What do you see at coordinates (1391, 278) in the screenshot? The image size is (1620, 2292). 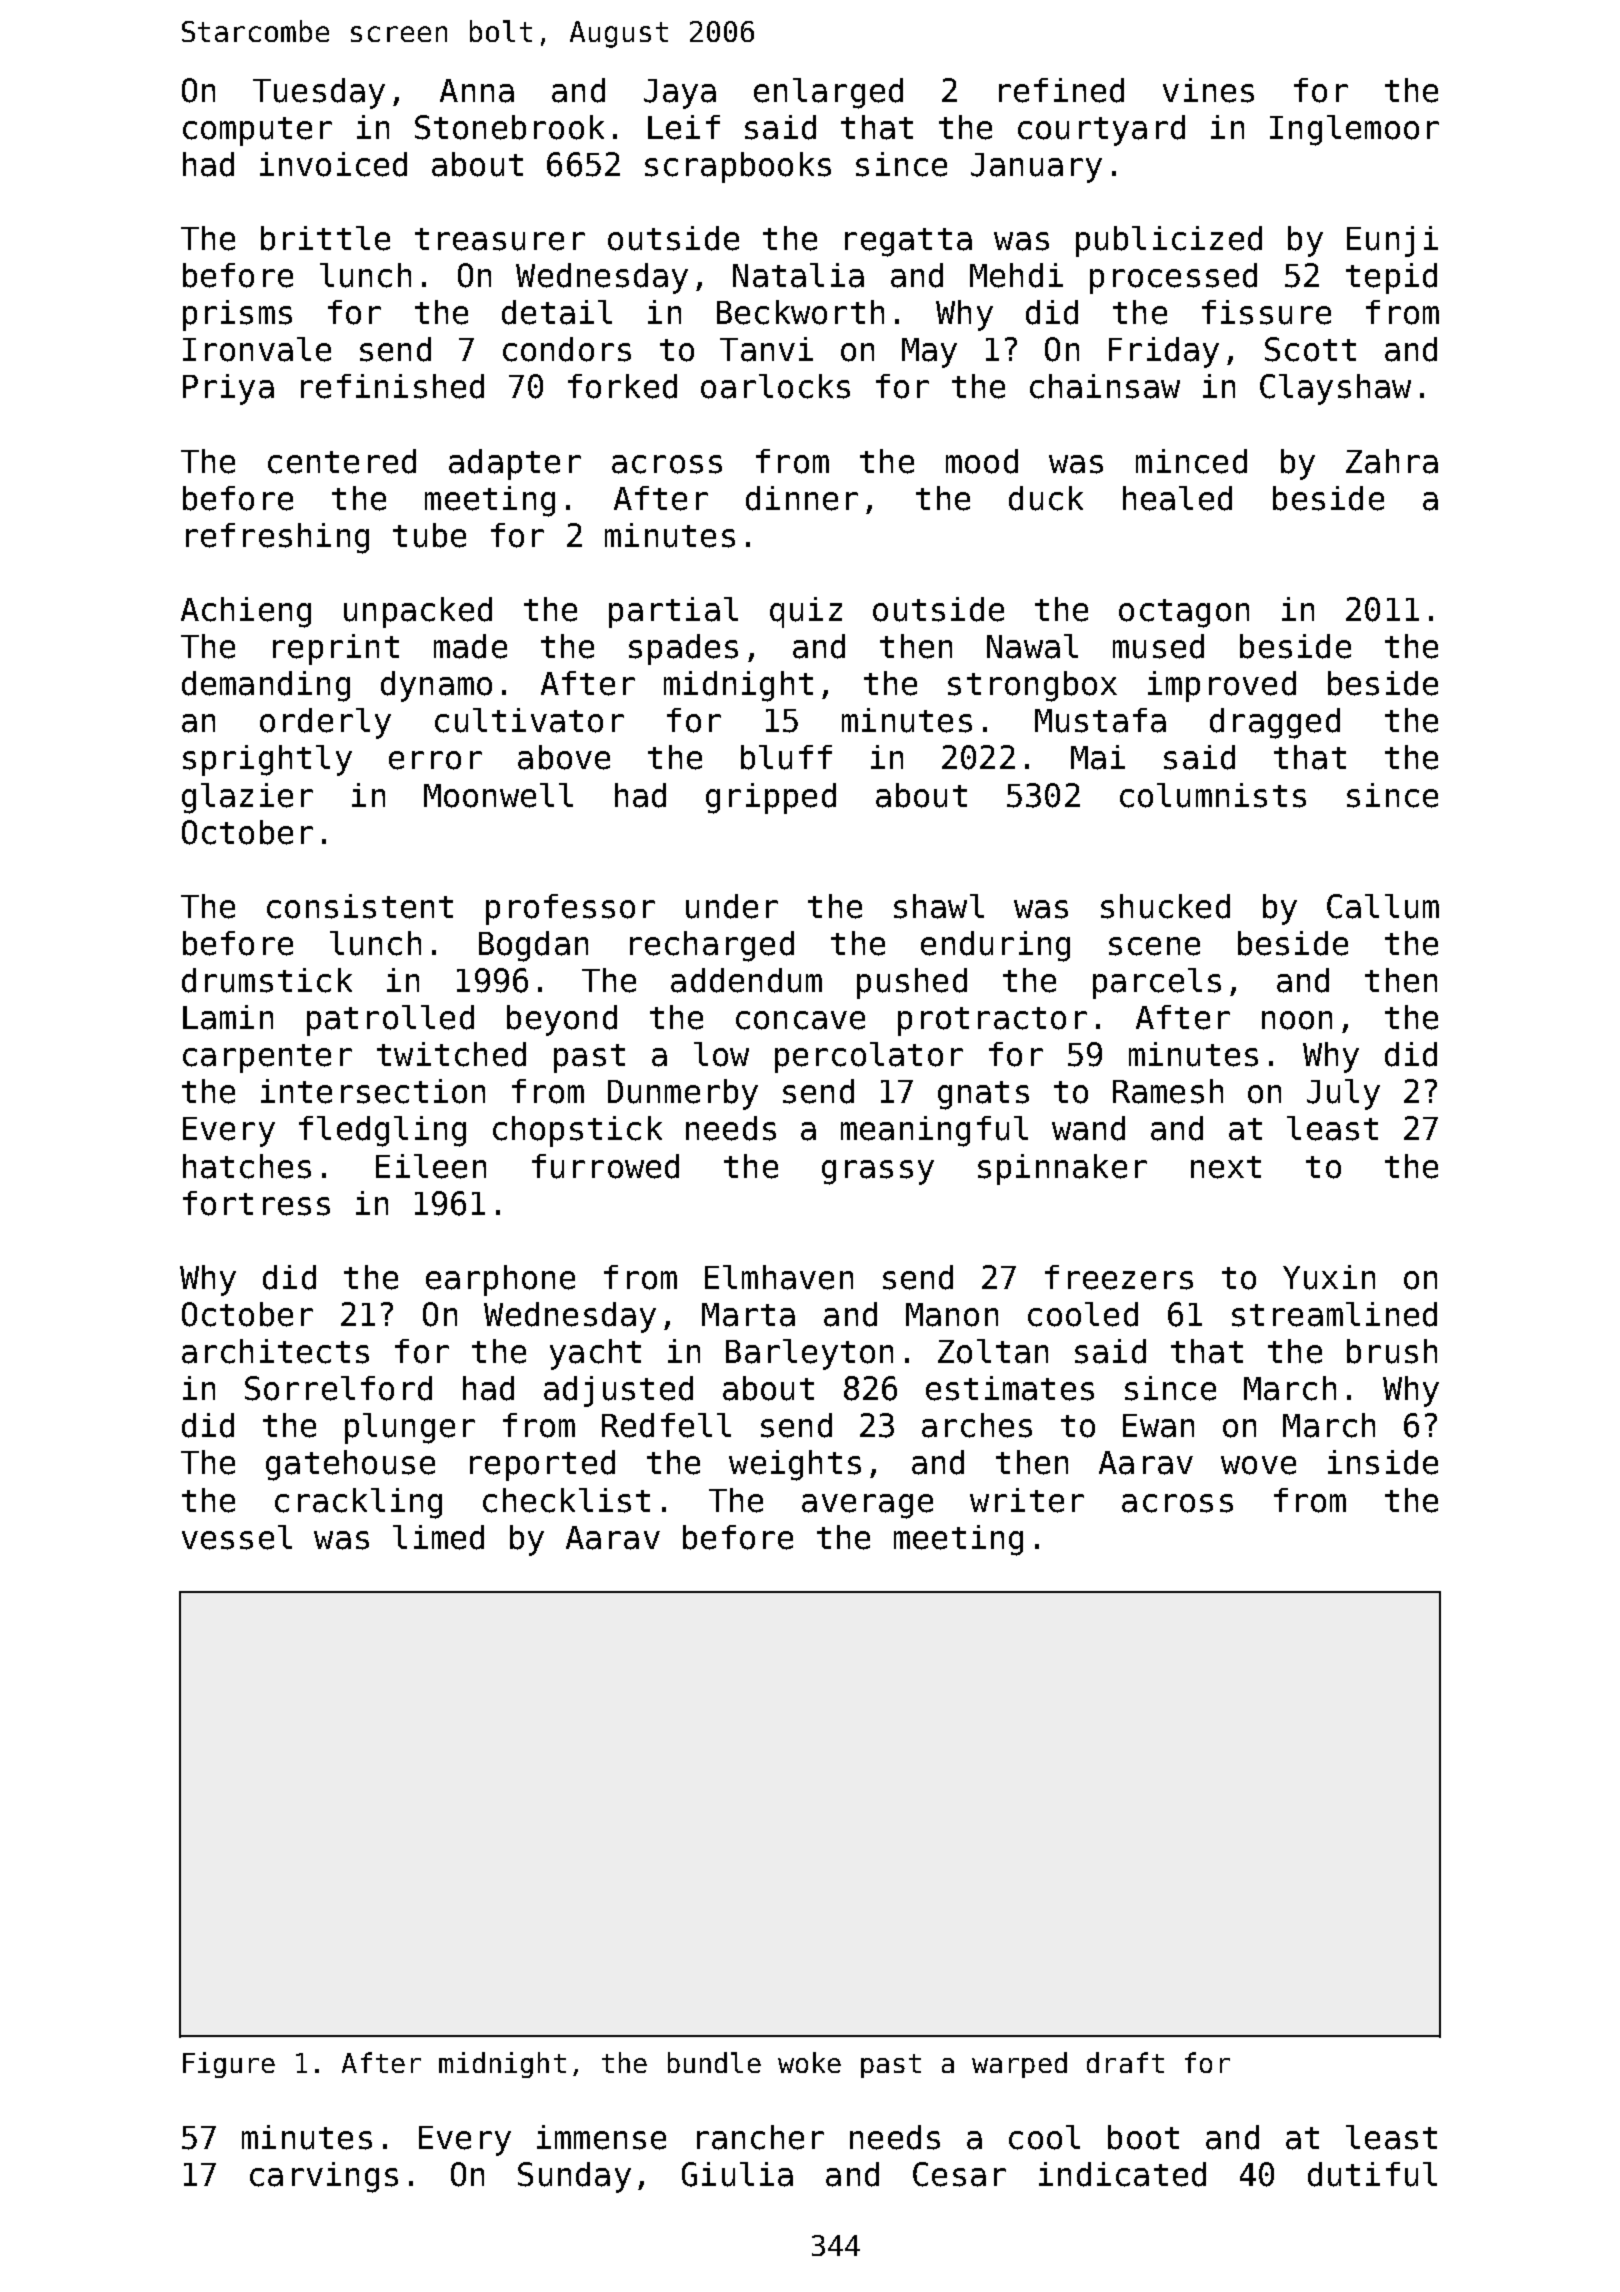 I see `tepid` at bounding box center [1391, 278].
